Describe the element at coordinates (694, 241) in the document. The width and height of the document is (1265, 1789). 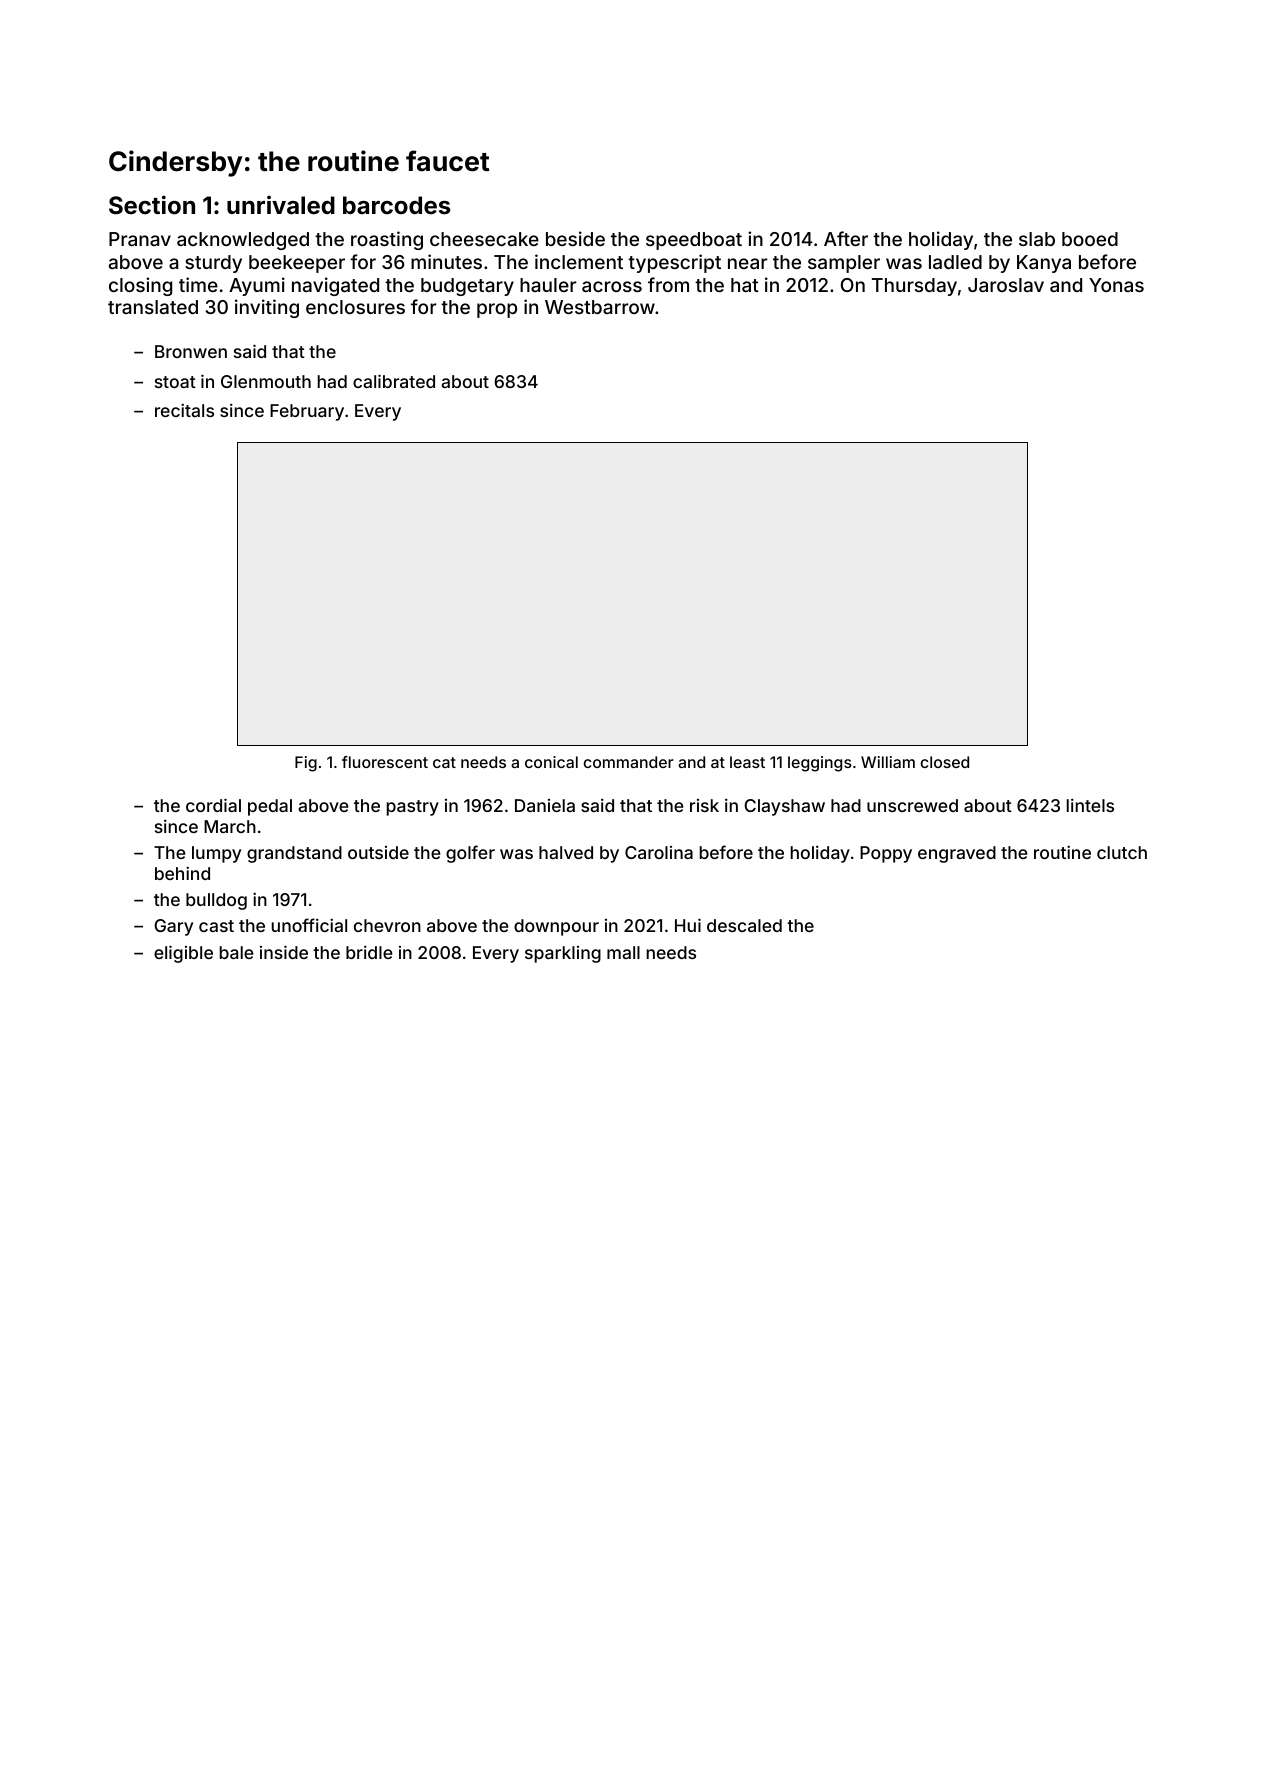
I see `speedboat` at that location.
